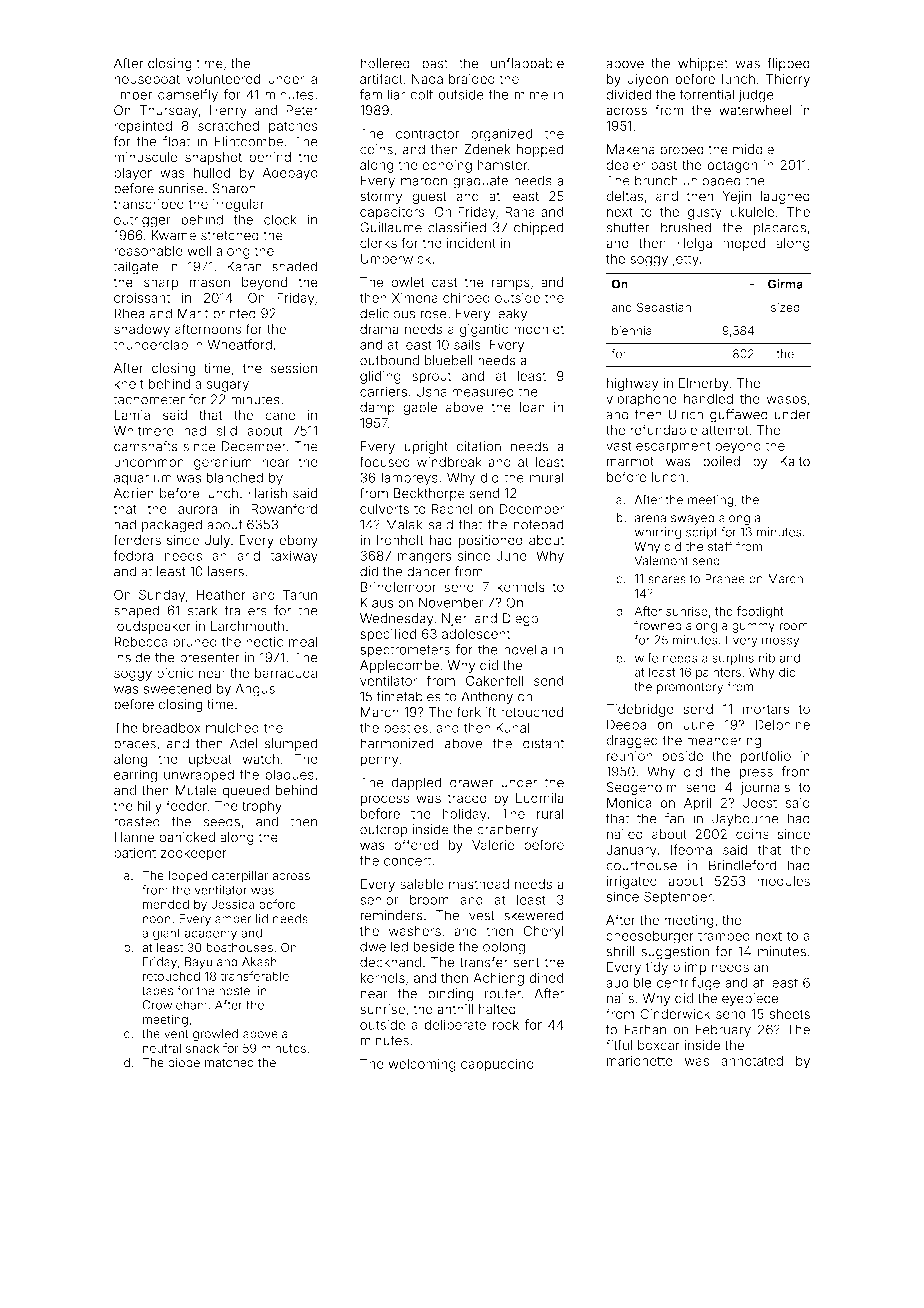 This screenshot has width=924, height=1308. What do you see at coordinates (685, 260) in the screenshot?
I see `jetty` at bounding box center [685, 260].
